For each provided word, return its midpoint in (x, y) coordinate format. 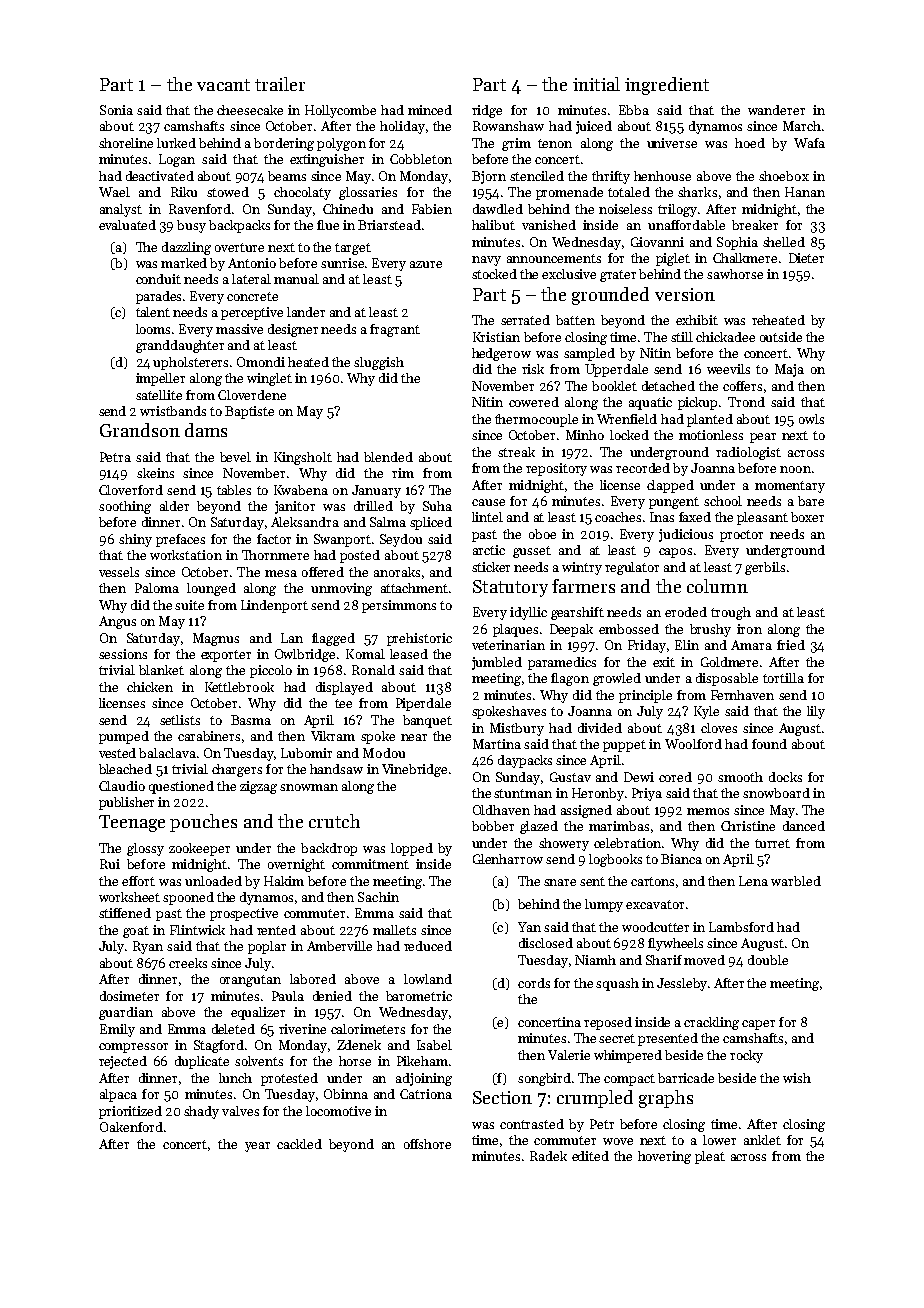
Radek (548, 1156)
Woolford (693, 744)
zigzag (258, 787)
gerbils (765, 568)
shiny (135, 540)
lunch (235, 1078)
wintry (582, 568)
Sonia (116, 110)
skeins (155, 473)
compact (629, 1080)
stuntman (523, 793)
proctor (741, 536)
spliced (431, 523)
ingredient (667, 86)
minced (430, 110)
